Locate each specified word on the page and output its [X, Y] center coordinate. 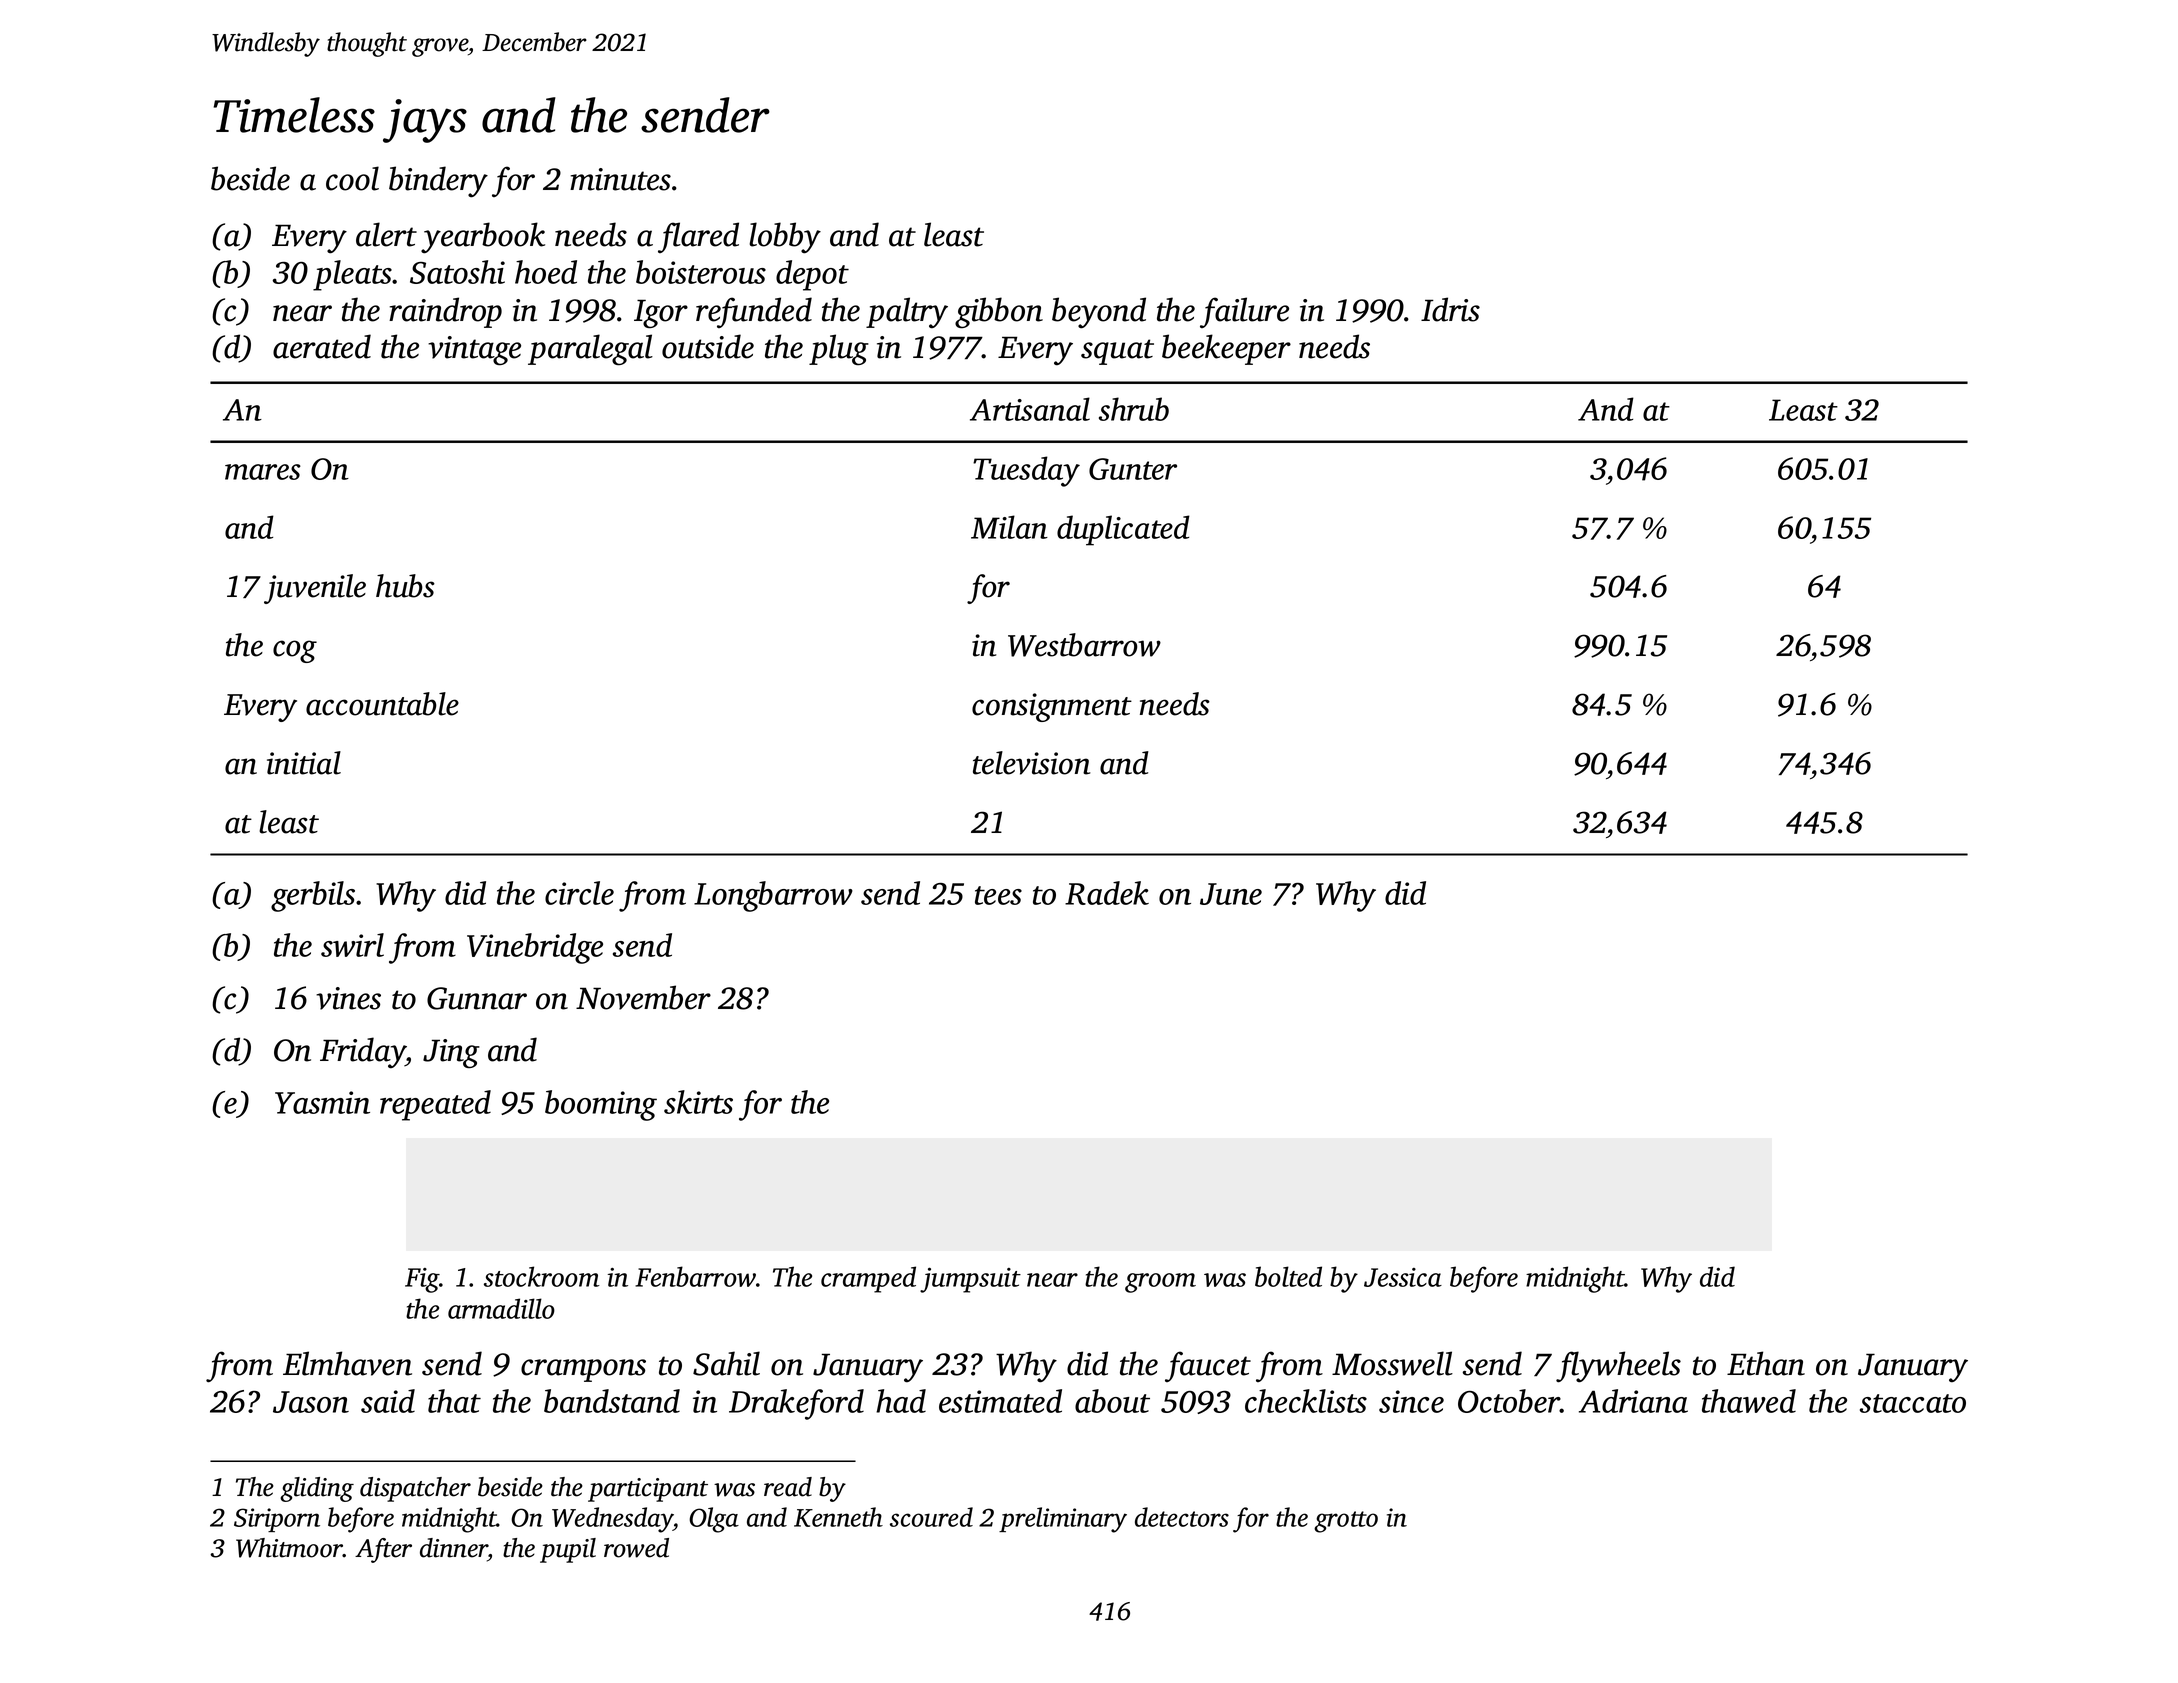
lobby [785, 238]
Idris [1450, 309]
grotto [1346, 1522]
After [383, 1550]
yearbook [483, 238]
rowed [636, 1548]
